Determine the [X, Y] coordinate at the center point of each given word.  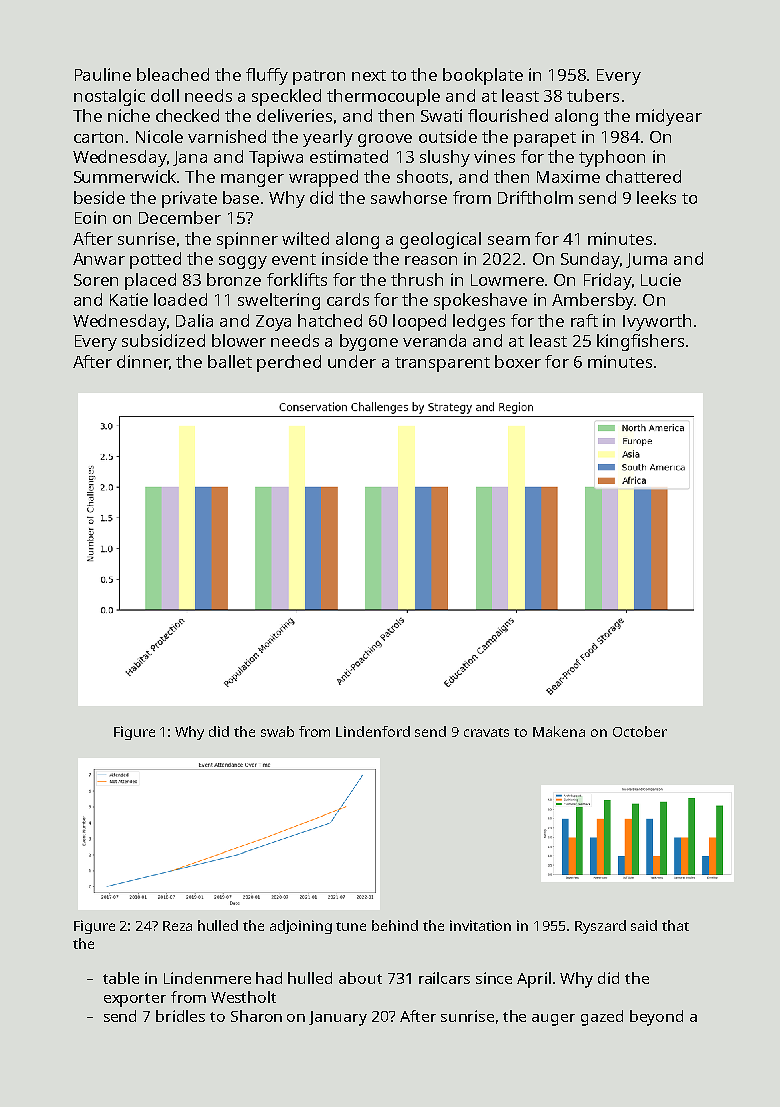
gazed [602, 1018]
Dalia [194, 320]
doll [165, 95]
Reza [177, 926]
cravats [486, 732]
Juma [646, 260]
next [369, 75]
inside [345, 258]
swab [277, 731]
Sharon [256, 1016]
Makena [559, 731]
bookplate [483, 76]
